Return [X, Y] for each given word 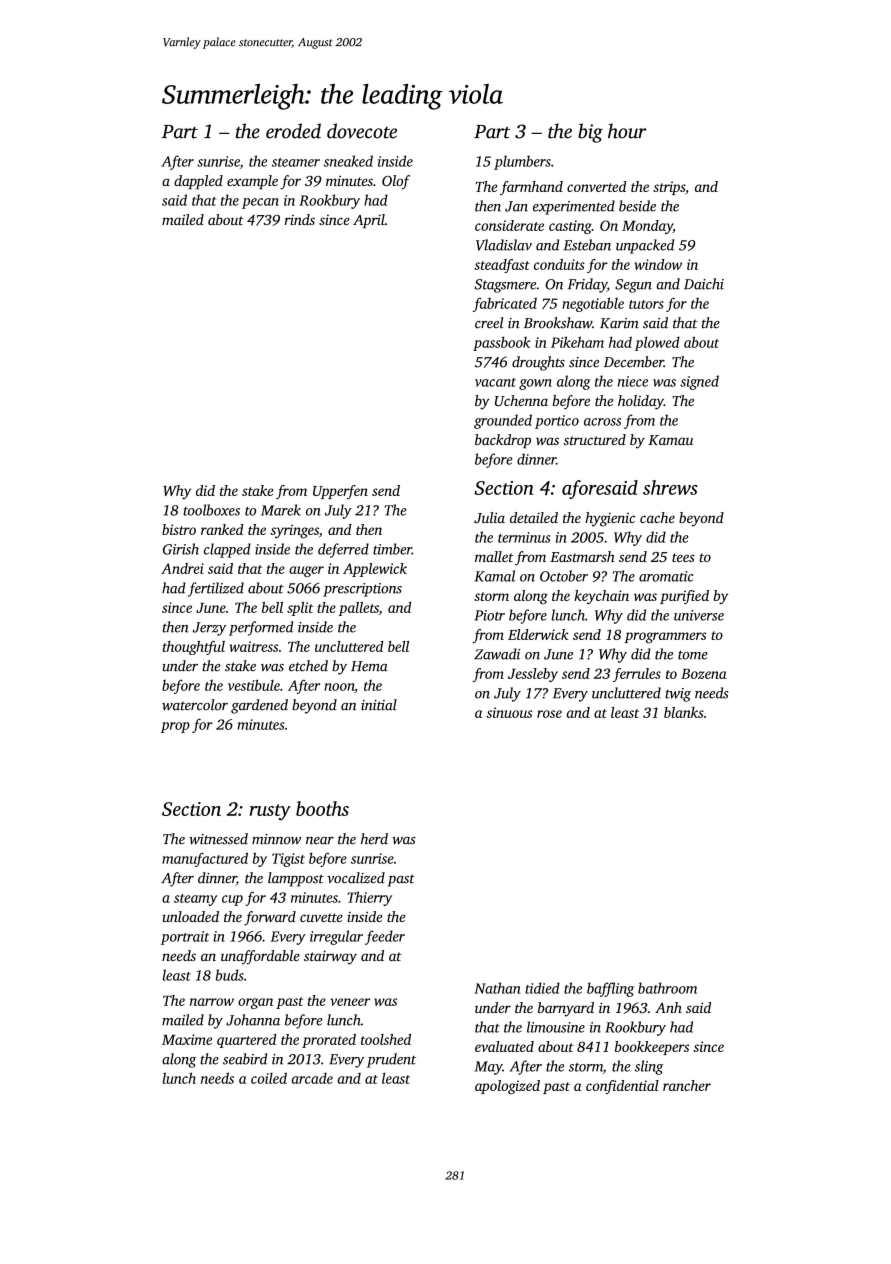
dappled [198, 182]
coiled [269, 1078]
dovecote [362, 131]
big [590, 133]
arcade [312, 1078]
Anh [668, 1007]
